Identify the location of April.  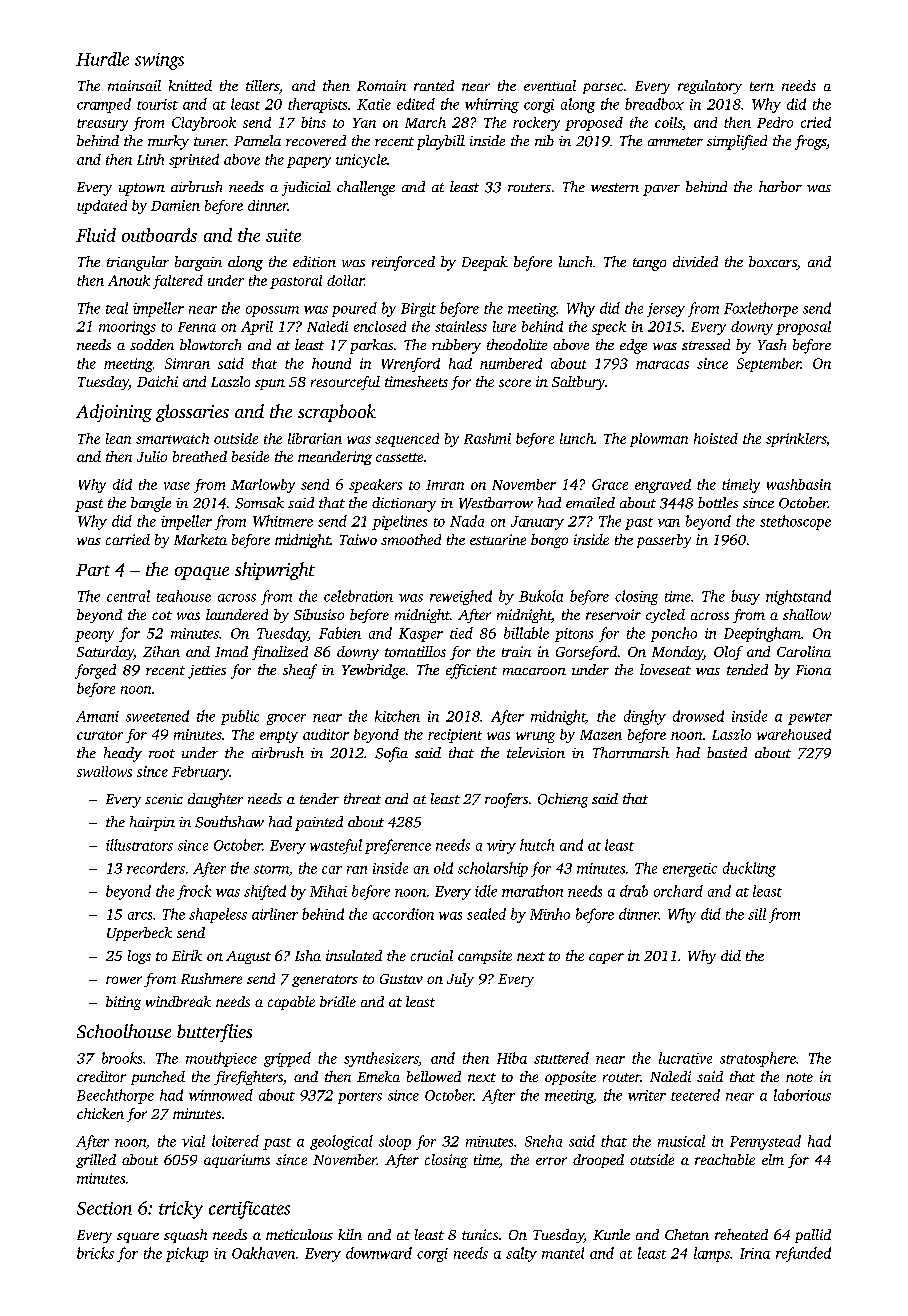
(257, 328).
